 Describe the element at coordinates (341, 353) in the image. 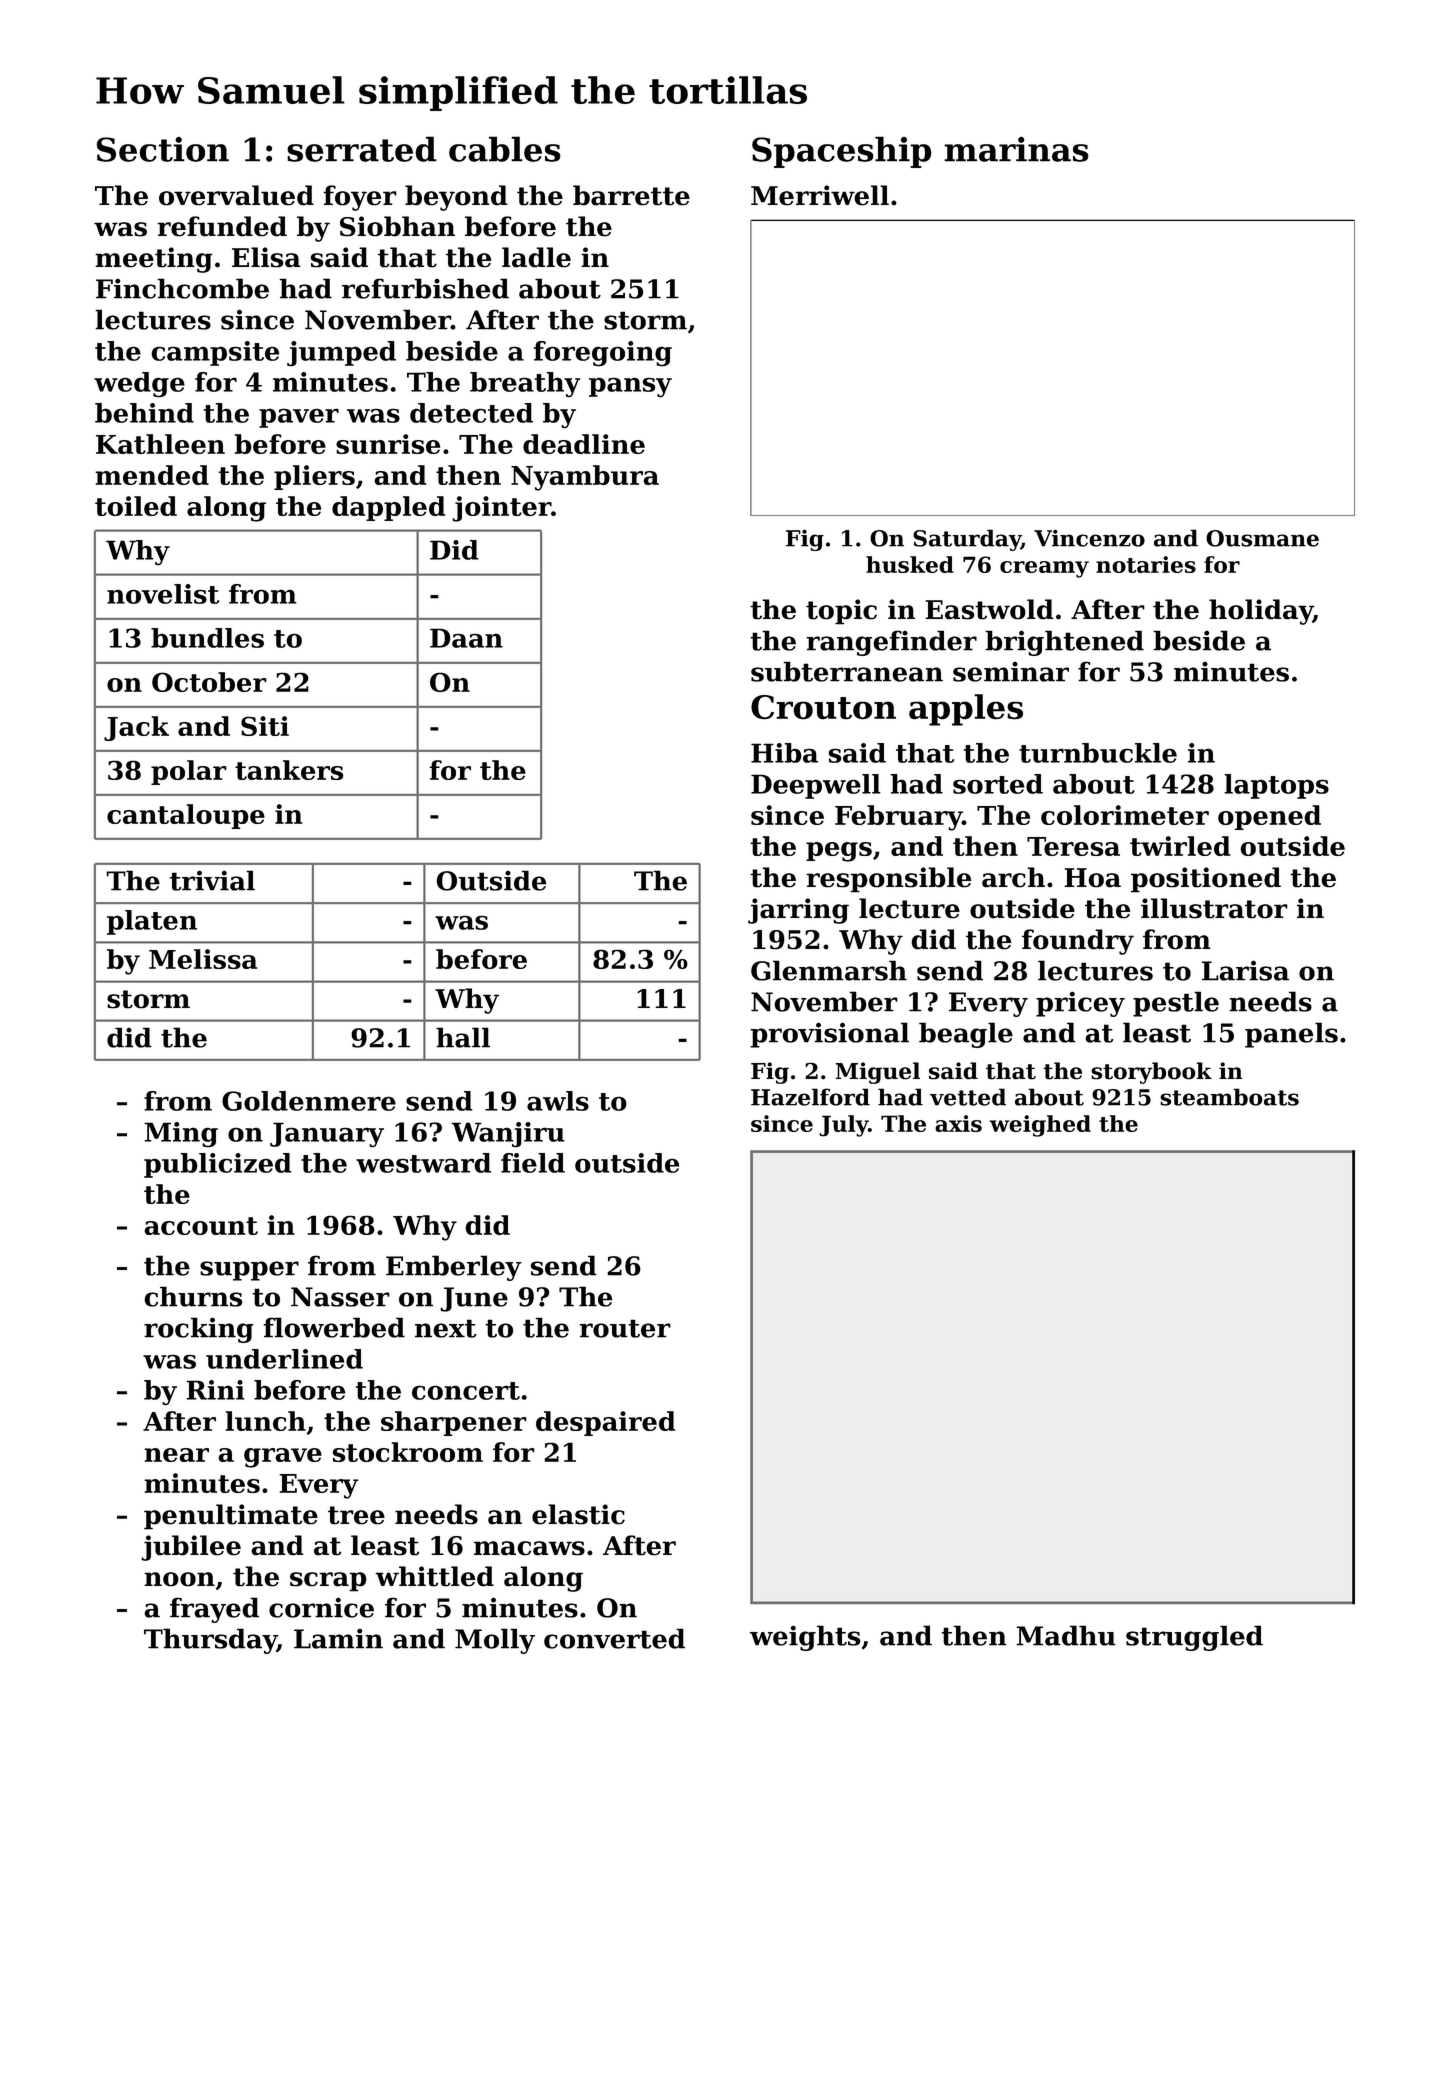

I see `jumped` at that location.
